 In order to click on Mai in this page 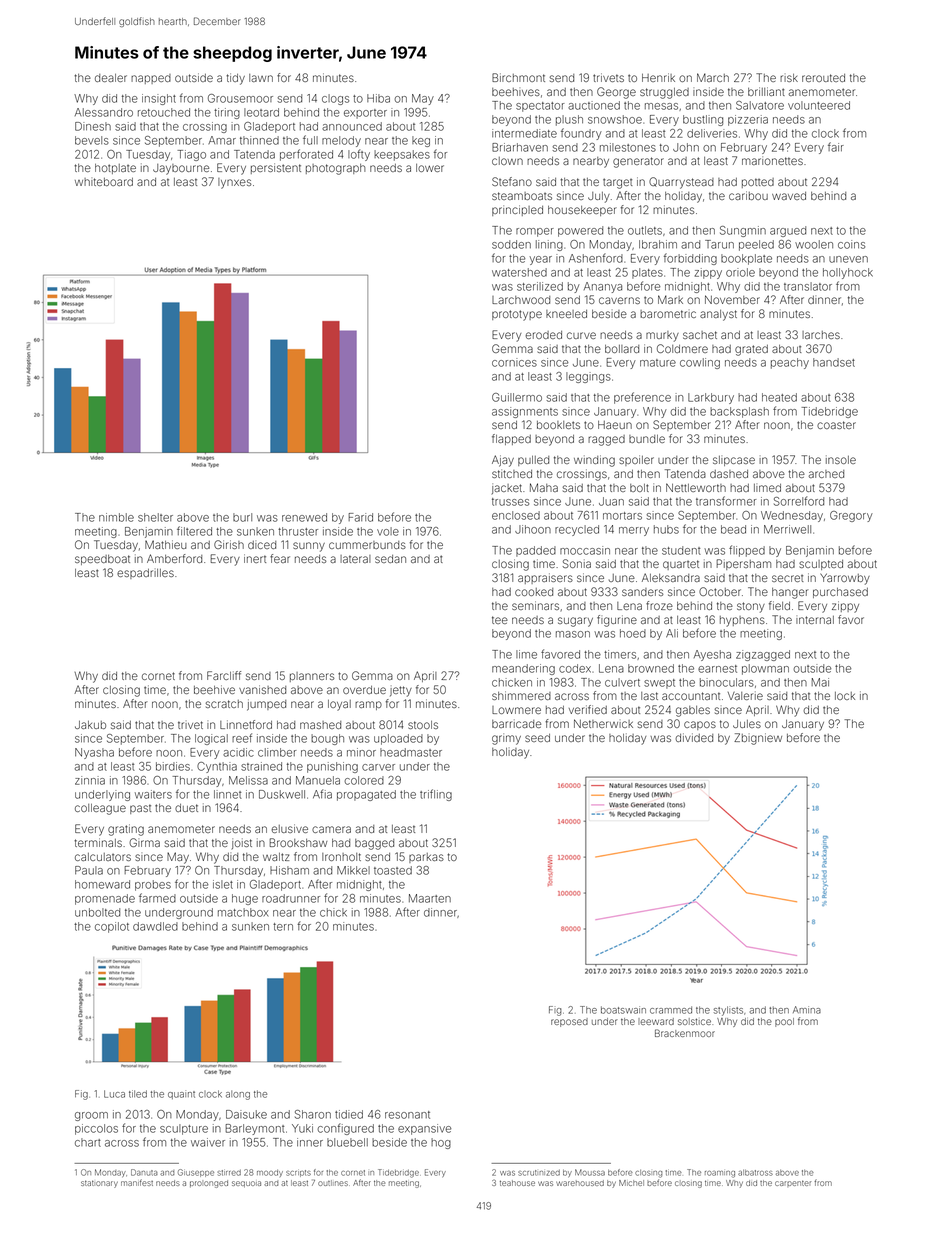, I will do `click(820, 682)`.
